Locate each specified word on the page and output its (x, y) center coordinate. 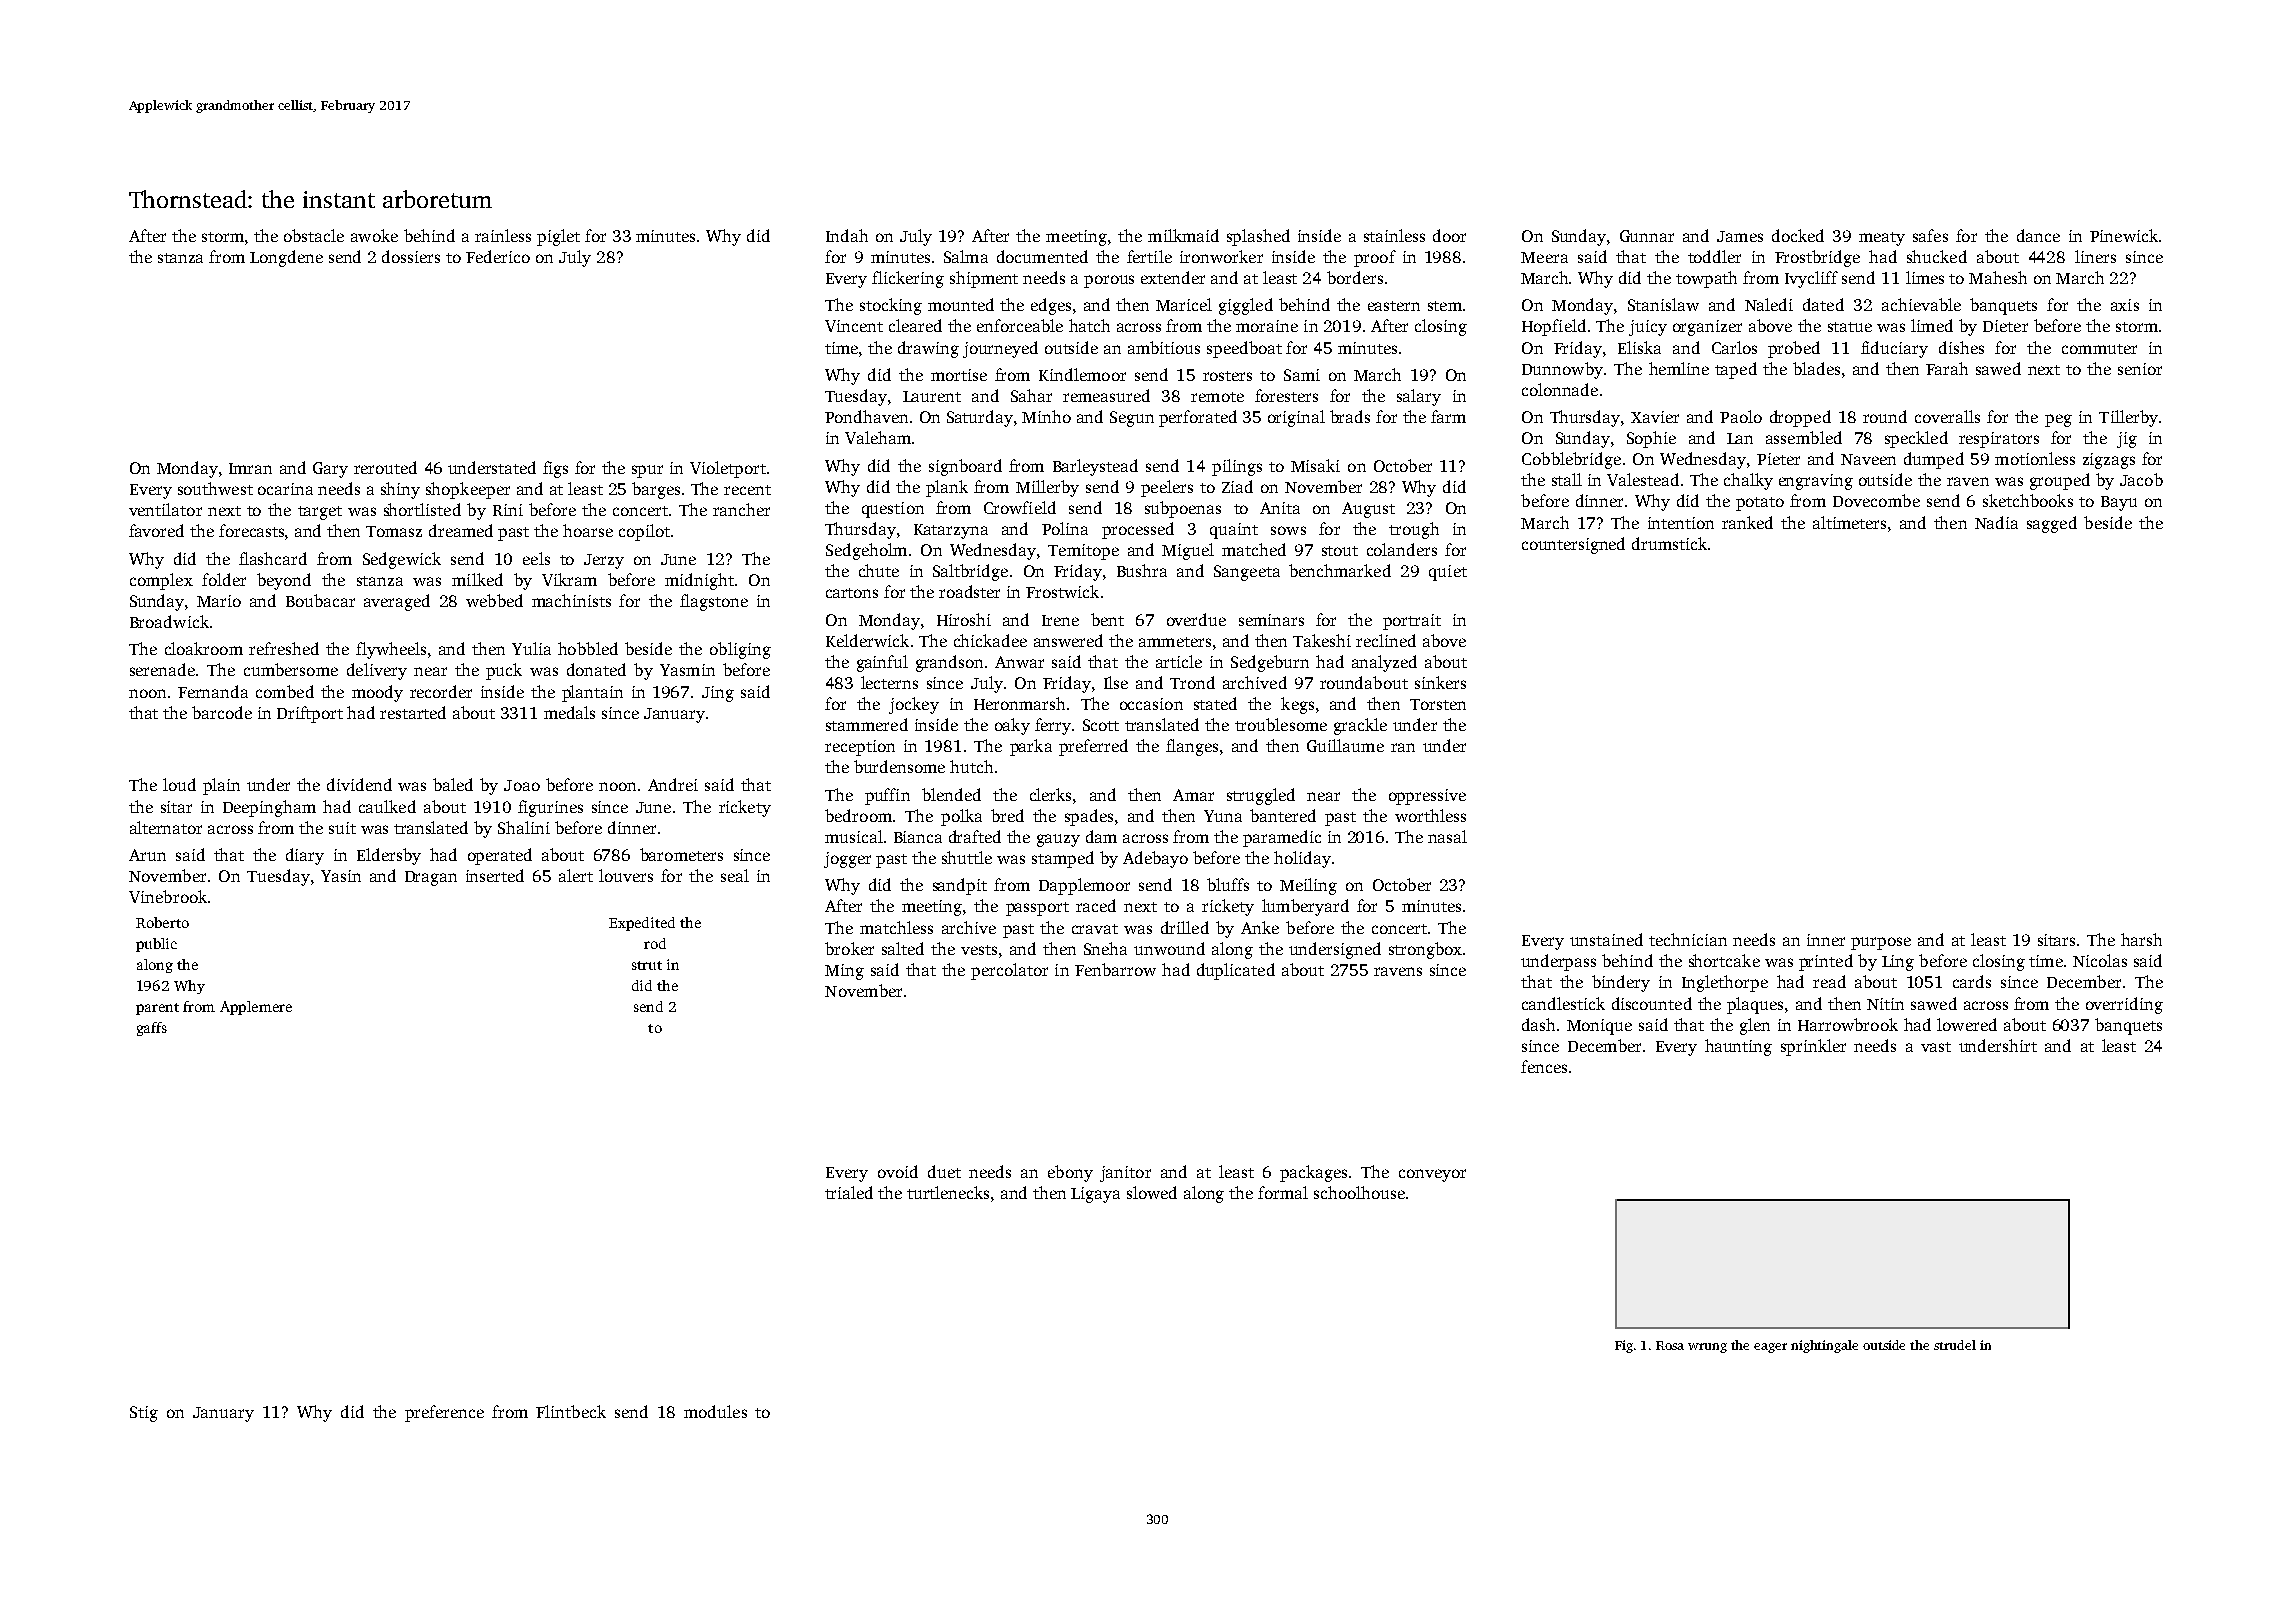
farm (1448, 416)
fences (1544, 1066)
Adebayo (1155, 859)
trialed (849, 1192)
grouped (2060, 481)
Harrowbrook (1848, 1024)
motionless (2035, 458)
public (156, 945)
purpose (1881, 943)
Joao (522, 785)
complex (161, 581)
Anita (1280, 508)
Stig (144, 1414)
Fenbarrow (1115, 969)
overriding (2124, 1005)
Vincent (854, 326)
